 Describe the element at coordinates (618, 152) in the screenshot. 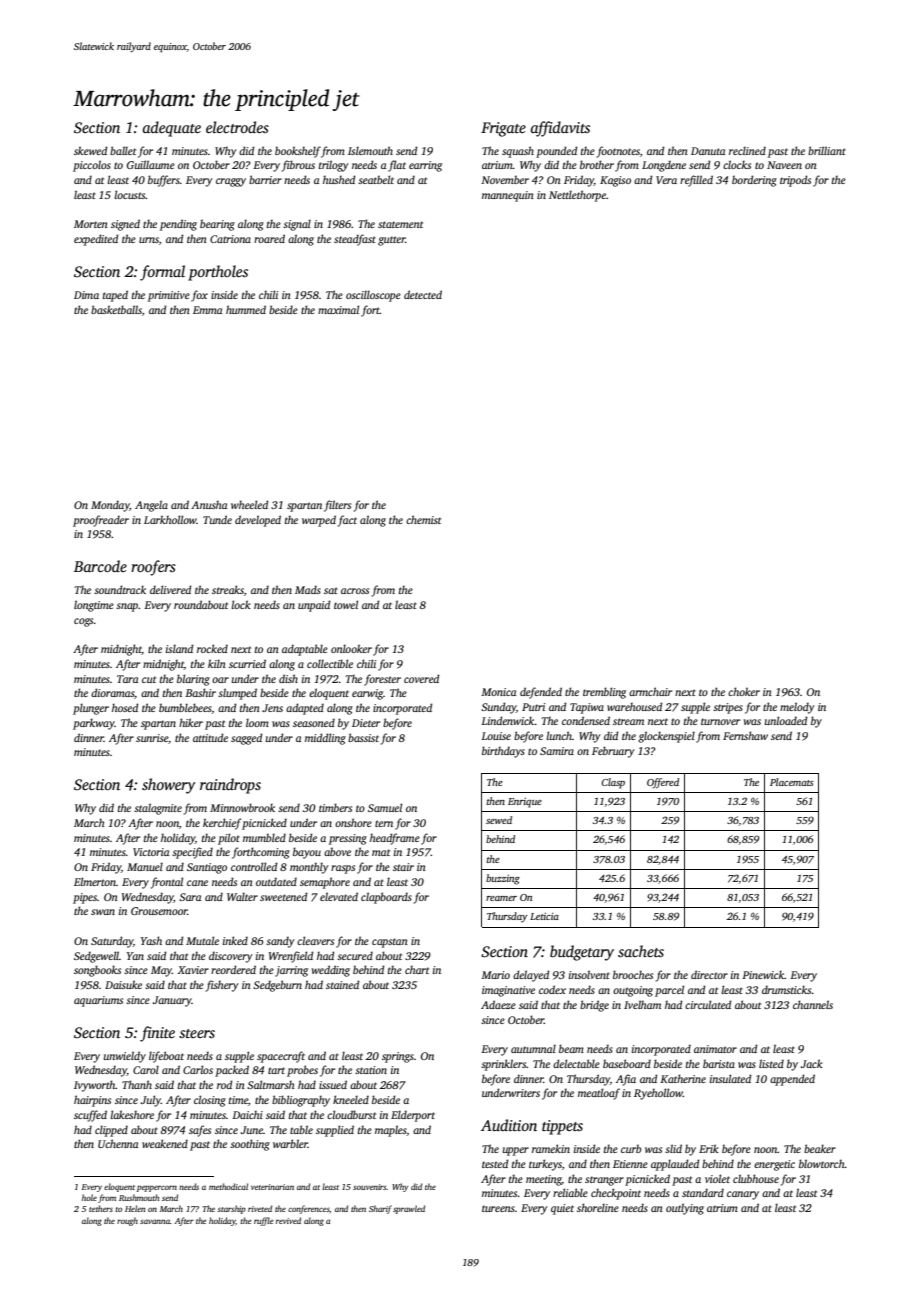

I see `footnotes` at that location.
